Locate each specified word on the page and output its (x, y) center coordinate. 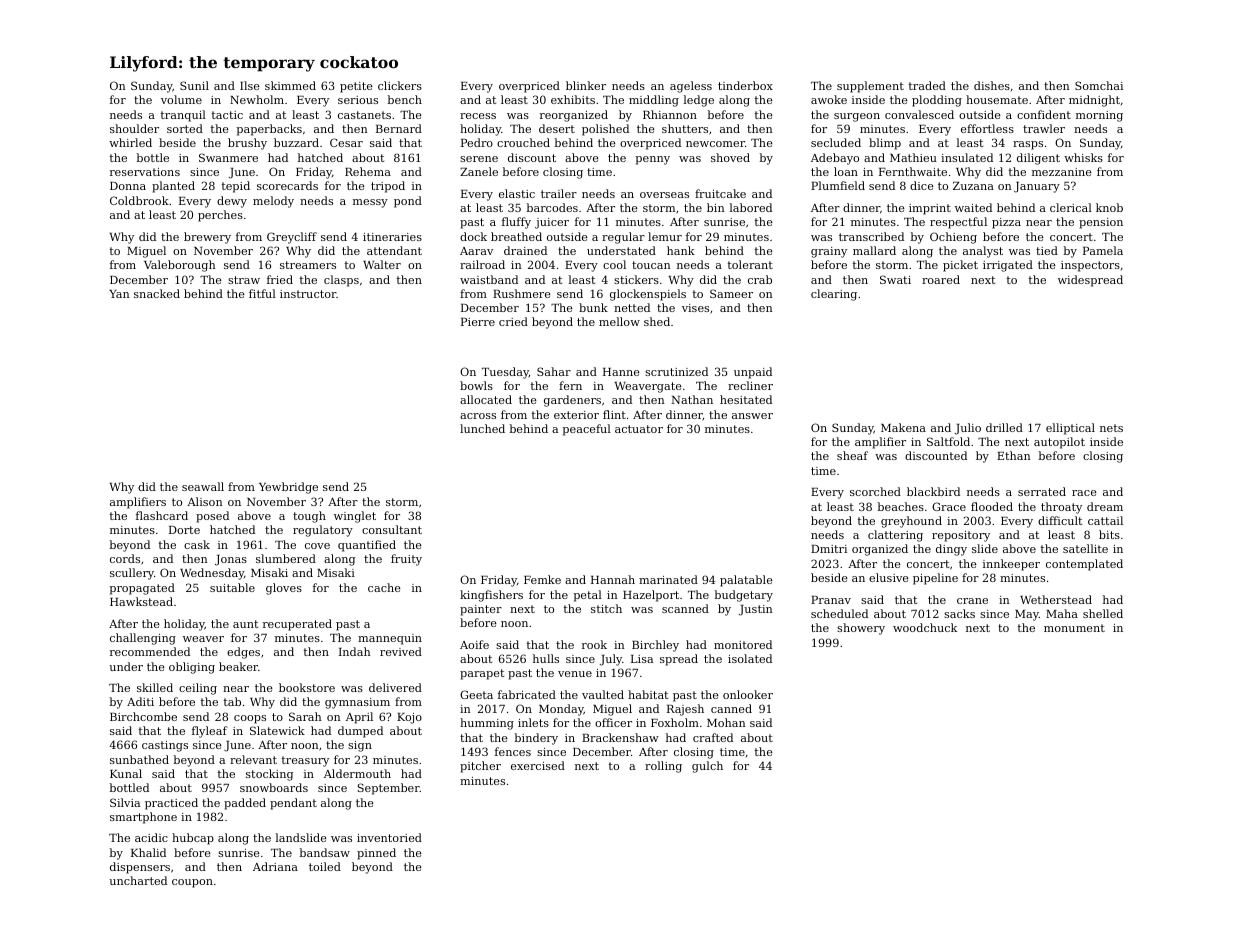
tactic (227, 115)
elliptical (1070, 429)
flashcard (162, 515)
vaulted (603, 694)
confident (1044, 114)
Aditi (140, 701)
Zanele (479, 171)
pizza (1006, 223)
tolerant (750, 264)
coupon (192, 883)
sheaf (852, 455)
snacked (157, 293)
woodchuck (925, 627)
